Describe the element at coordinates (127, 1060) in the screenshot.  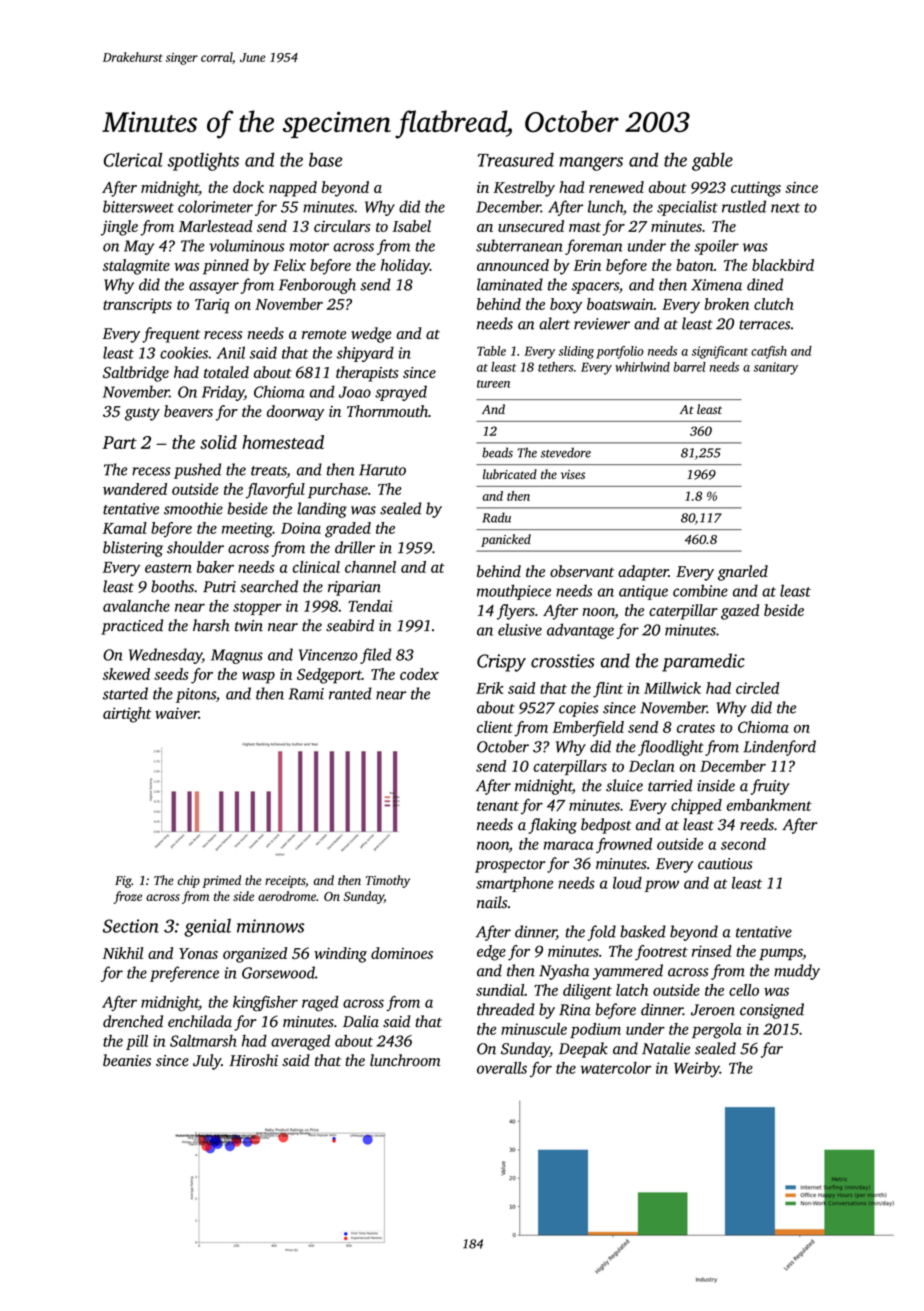
I see `beanies` at that location.
